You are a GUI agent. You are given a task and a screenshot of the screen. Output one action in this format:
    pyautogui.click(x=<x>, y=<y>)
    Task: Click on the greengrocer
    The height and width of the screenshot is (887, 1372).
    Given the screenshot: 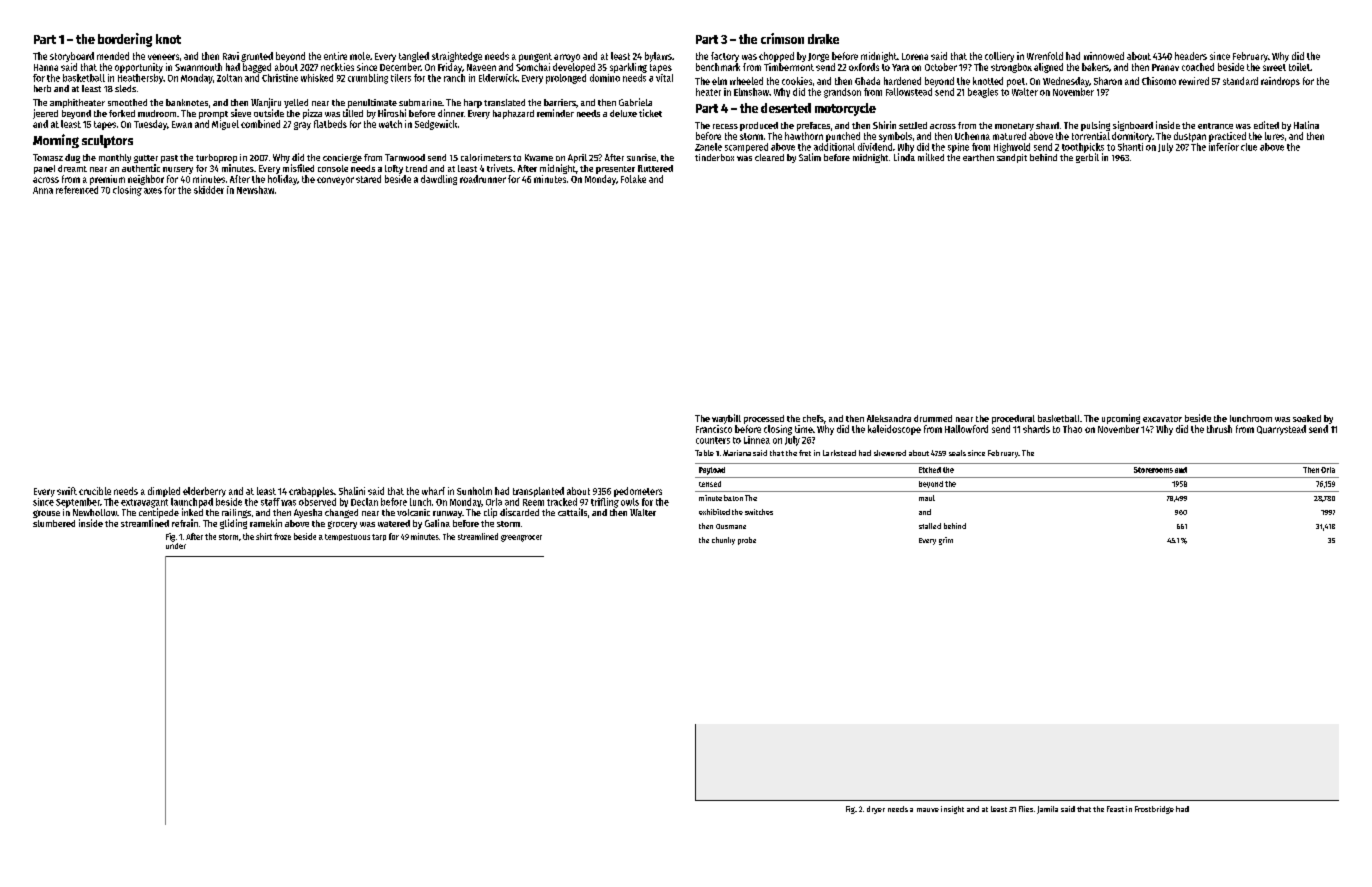 What is the action you would take?
    pyautogui.click(x=521, y=538)
